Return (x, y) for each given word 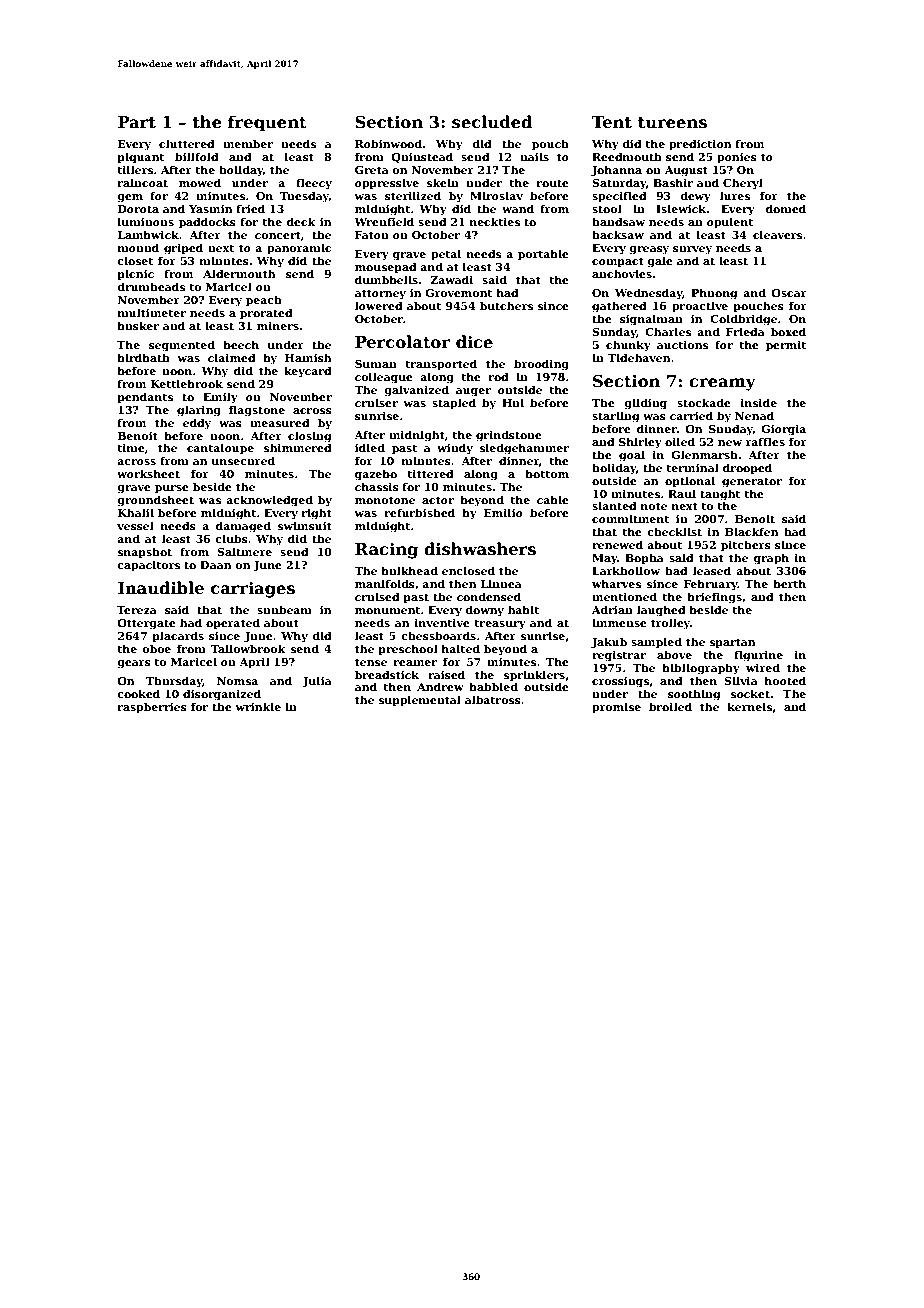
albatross (493, 699)
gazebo (376, 475)
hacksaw (618, 234)
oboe (156, 648)
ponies (737, 158)
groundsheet (155, 501)
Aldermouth (239, 273)
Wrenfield (384, 221)
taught (720, 495)
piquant (140, 158)
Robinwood (388, 143)
